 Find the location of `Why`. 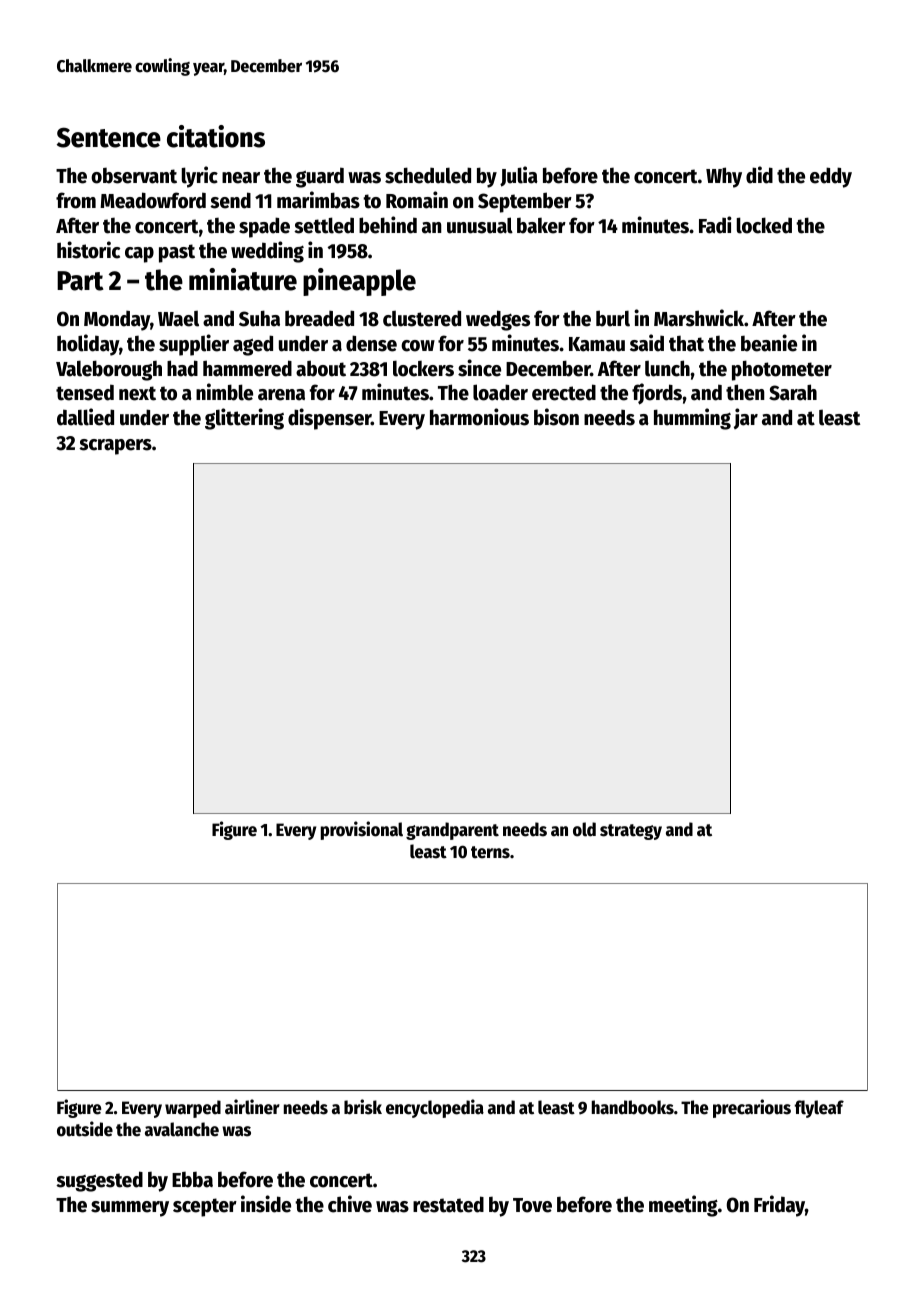

Why is located at coordinates (724, 177).
